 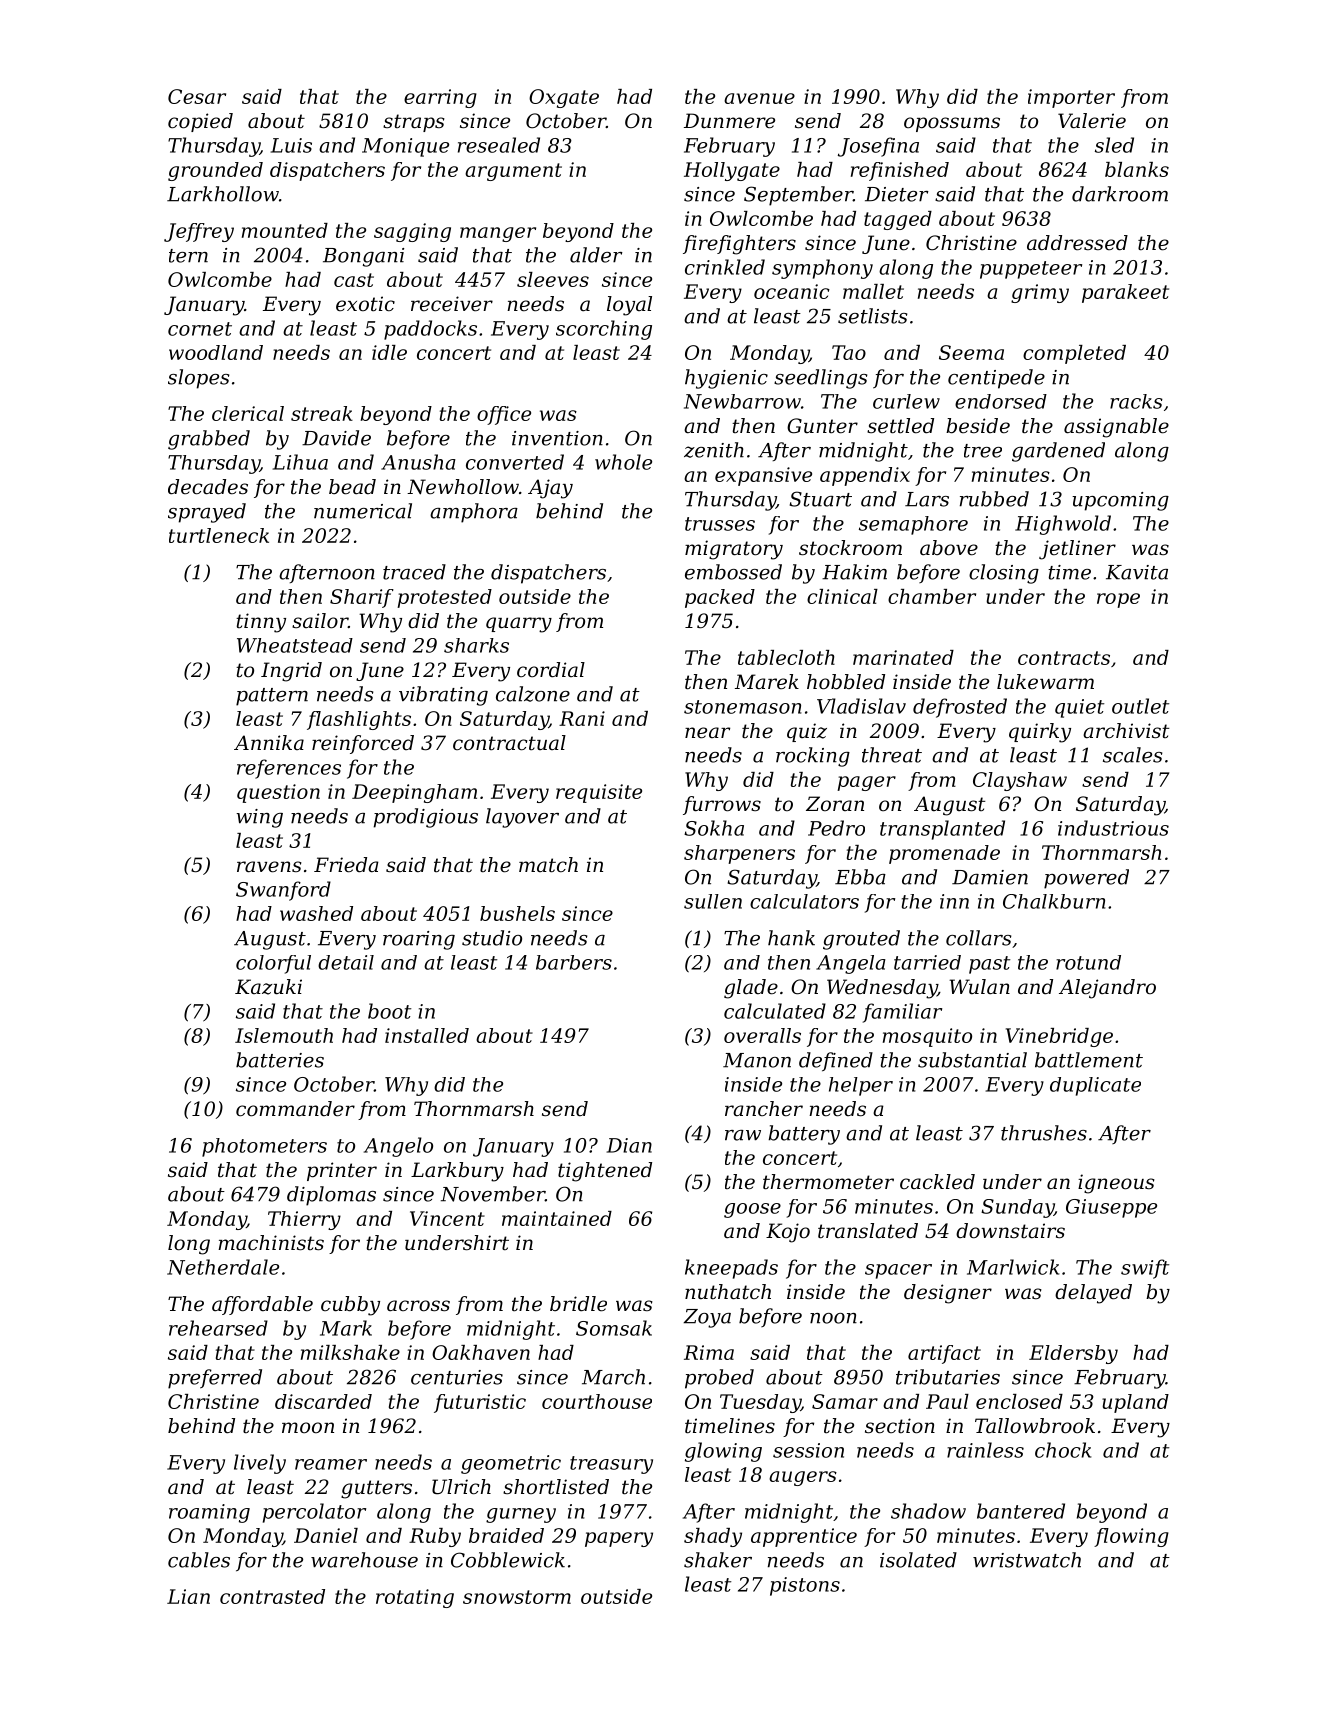 I want to click on battery, so click(x=804, y=1135).
